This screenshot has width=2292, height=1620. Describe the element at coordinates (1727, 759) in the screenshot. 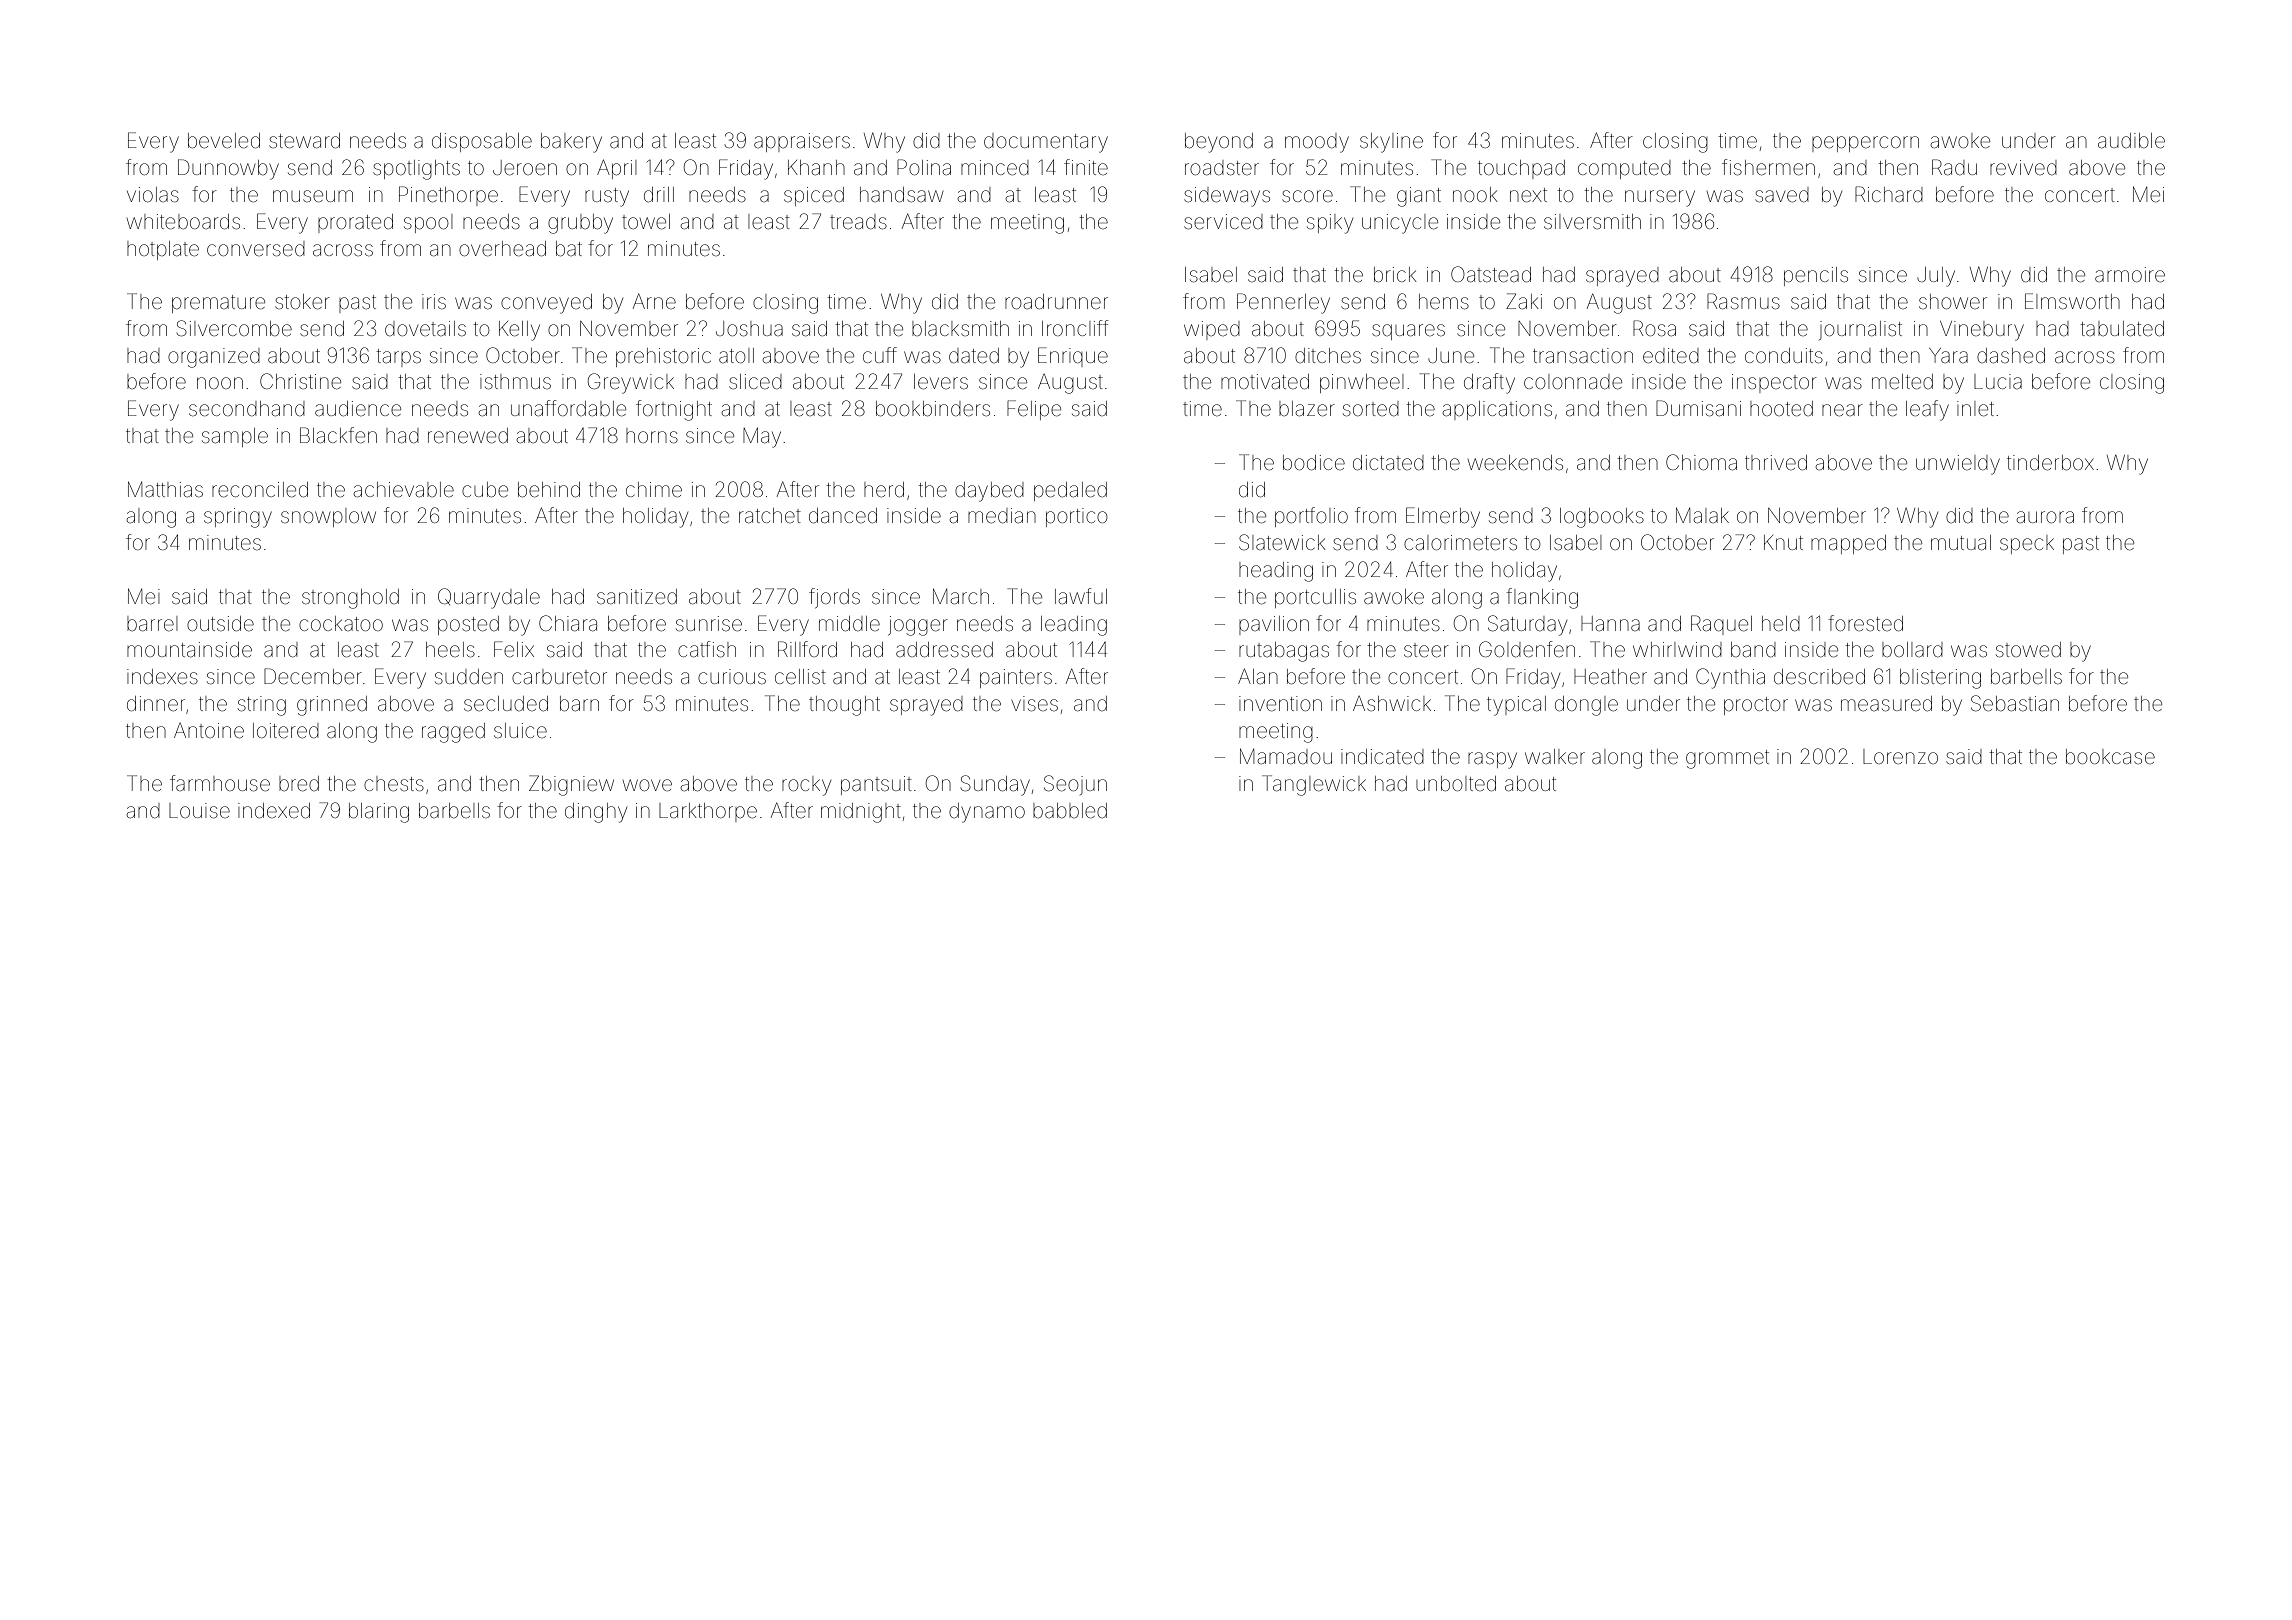

I see `grommet` at that location.
